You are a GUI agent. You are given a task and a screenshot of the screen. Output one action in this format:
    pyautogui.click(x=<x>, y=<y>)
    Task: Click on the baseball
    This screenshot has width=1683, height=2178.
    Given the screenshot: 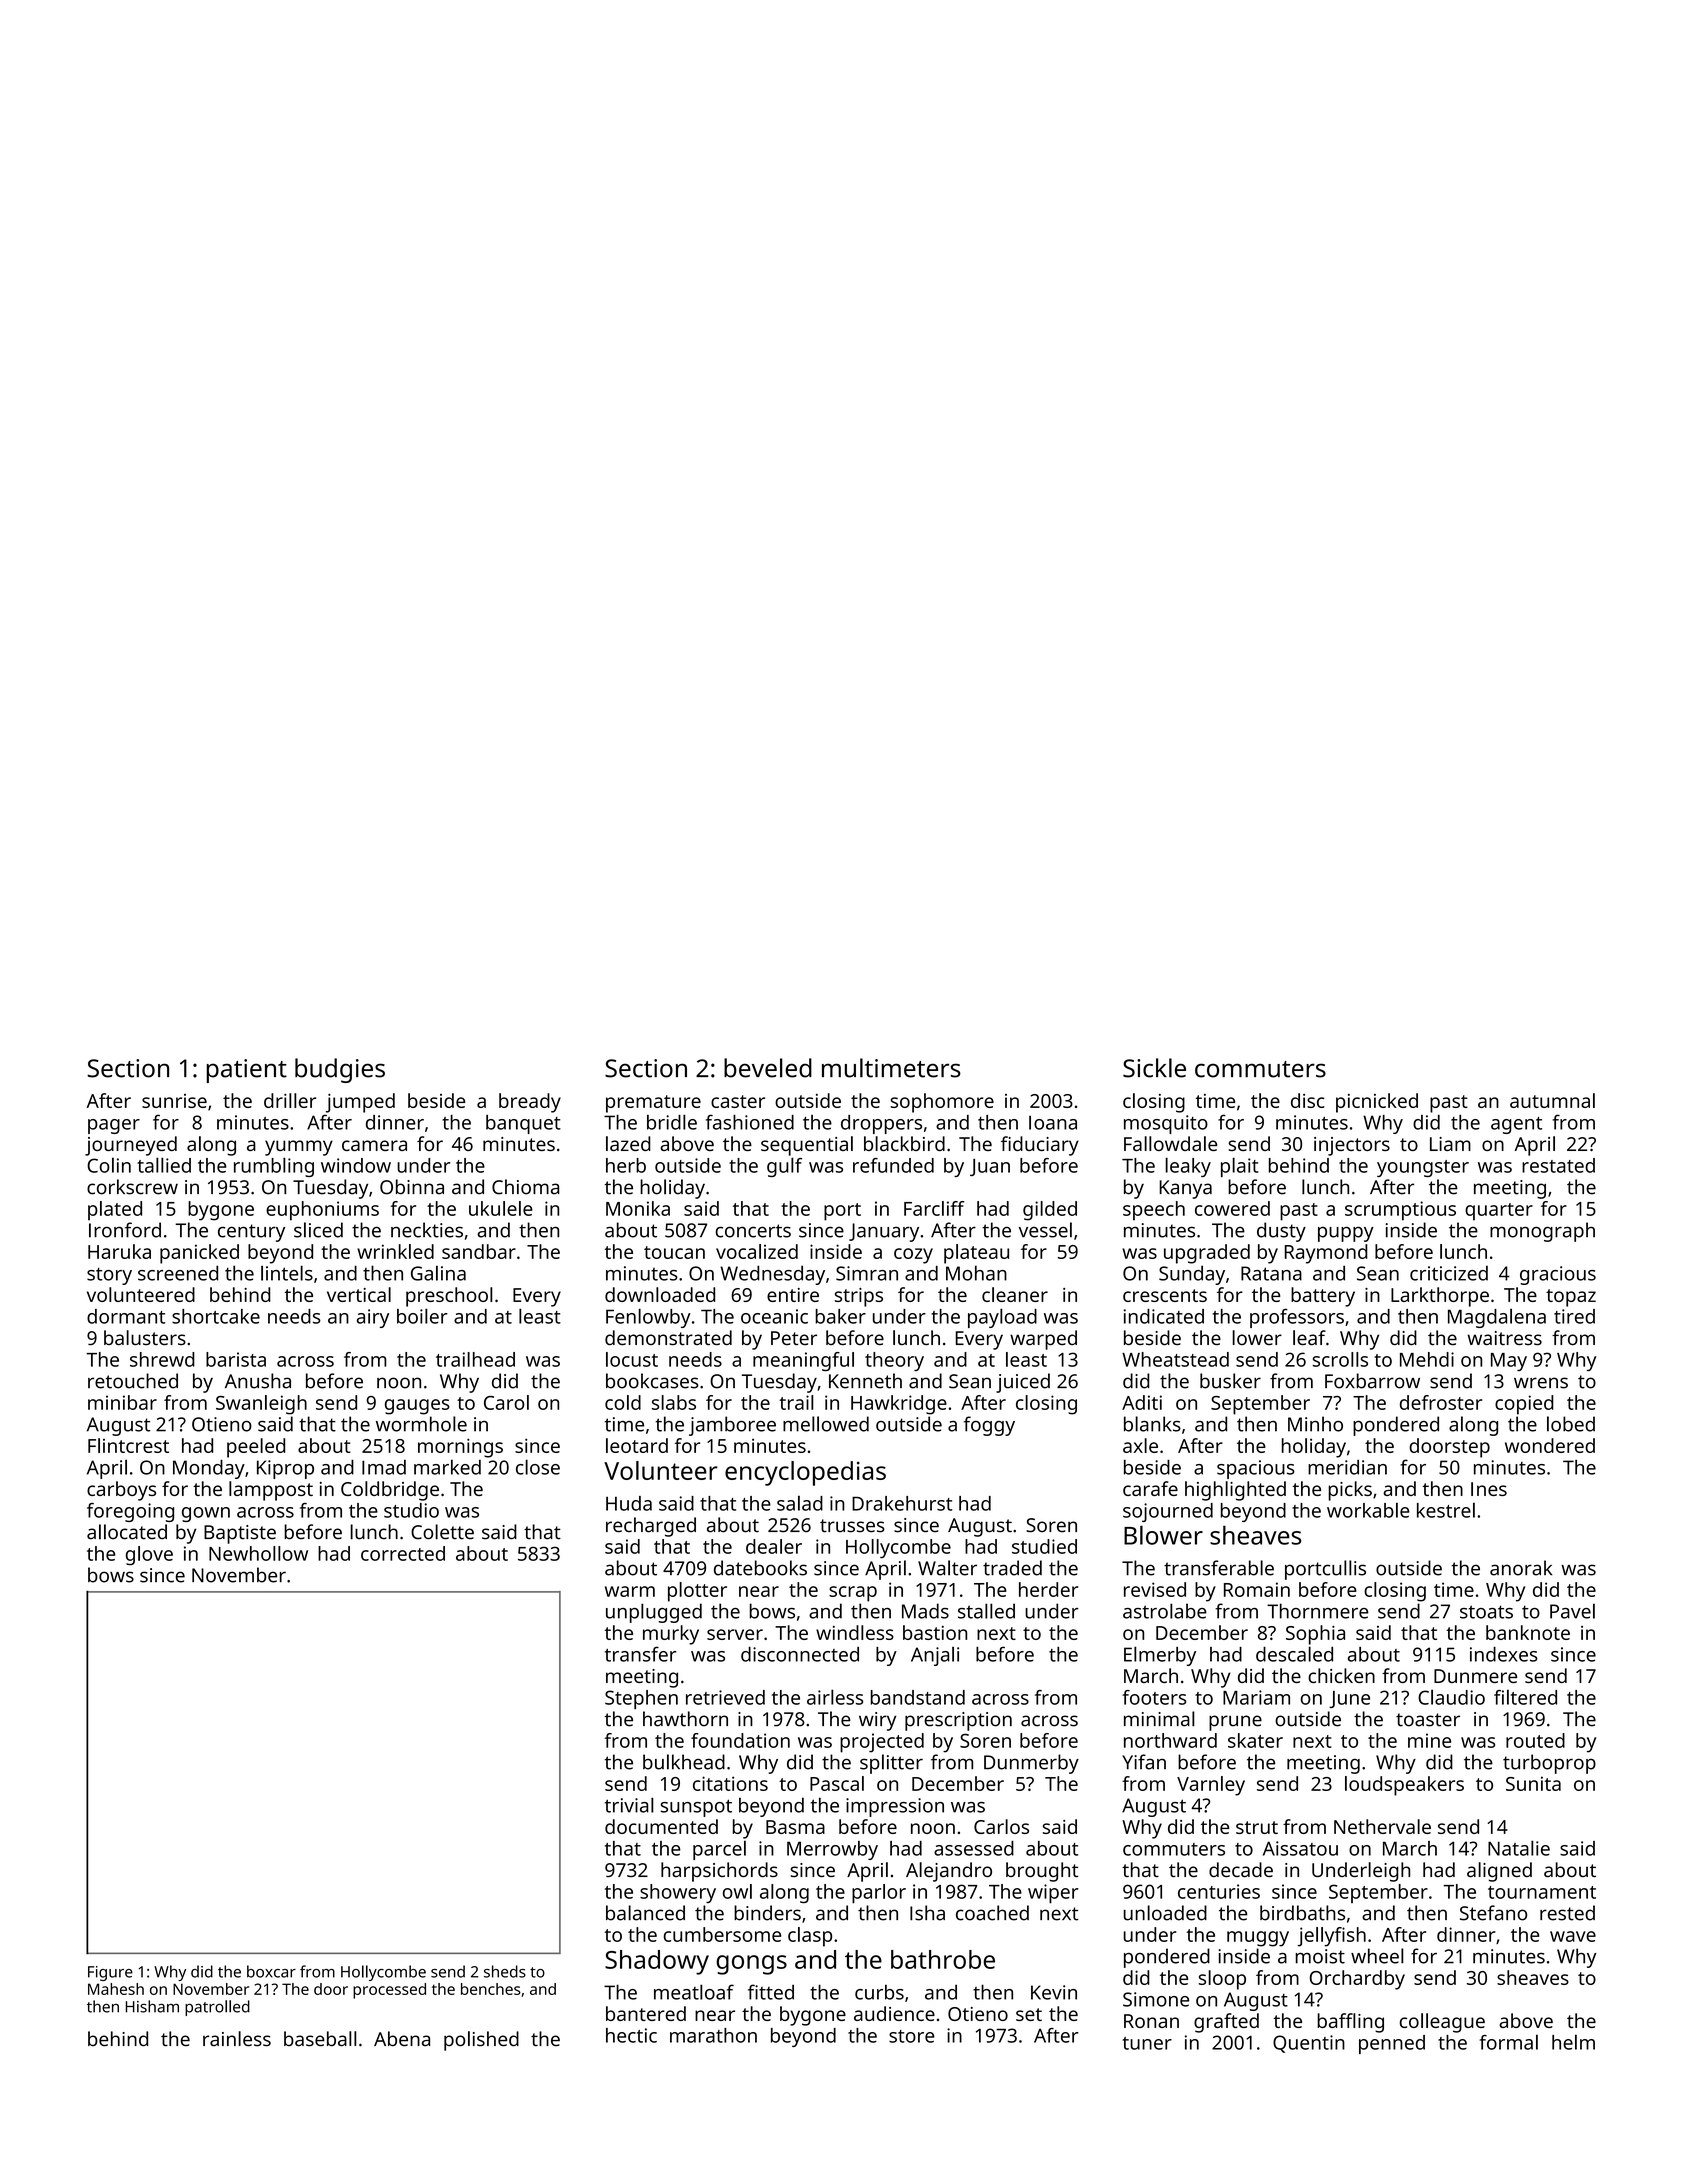 What is the action you would take?
    pyautogui.click(x=320, y=2039)
